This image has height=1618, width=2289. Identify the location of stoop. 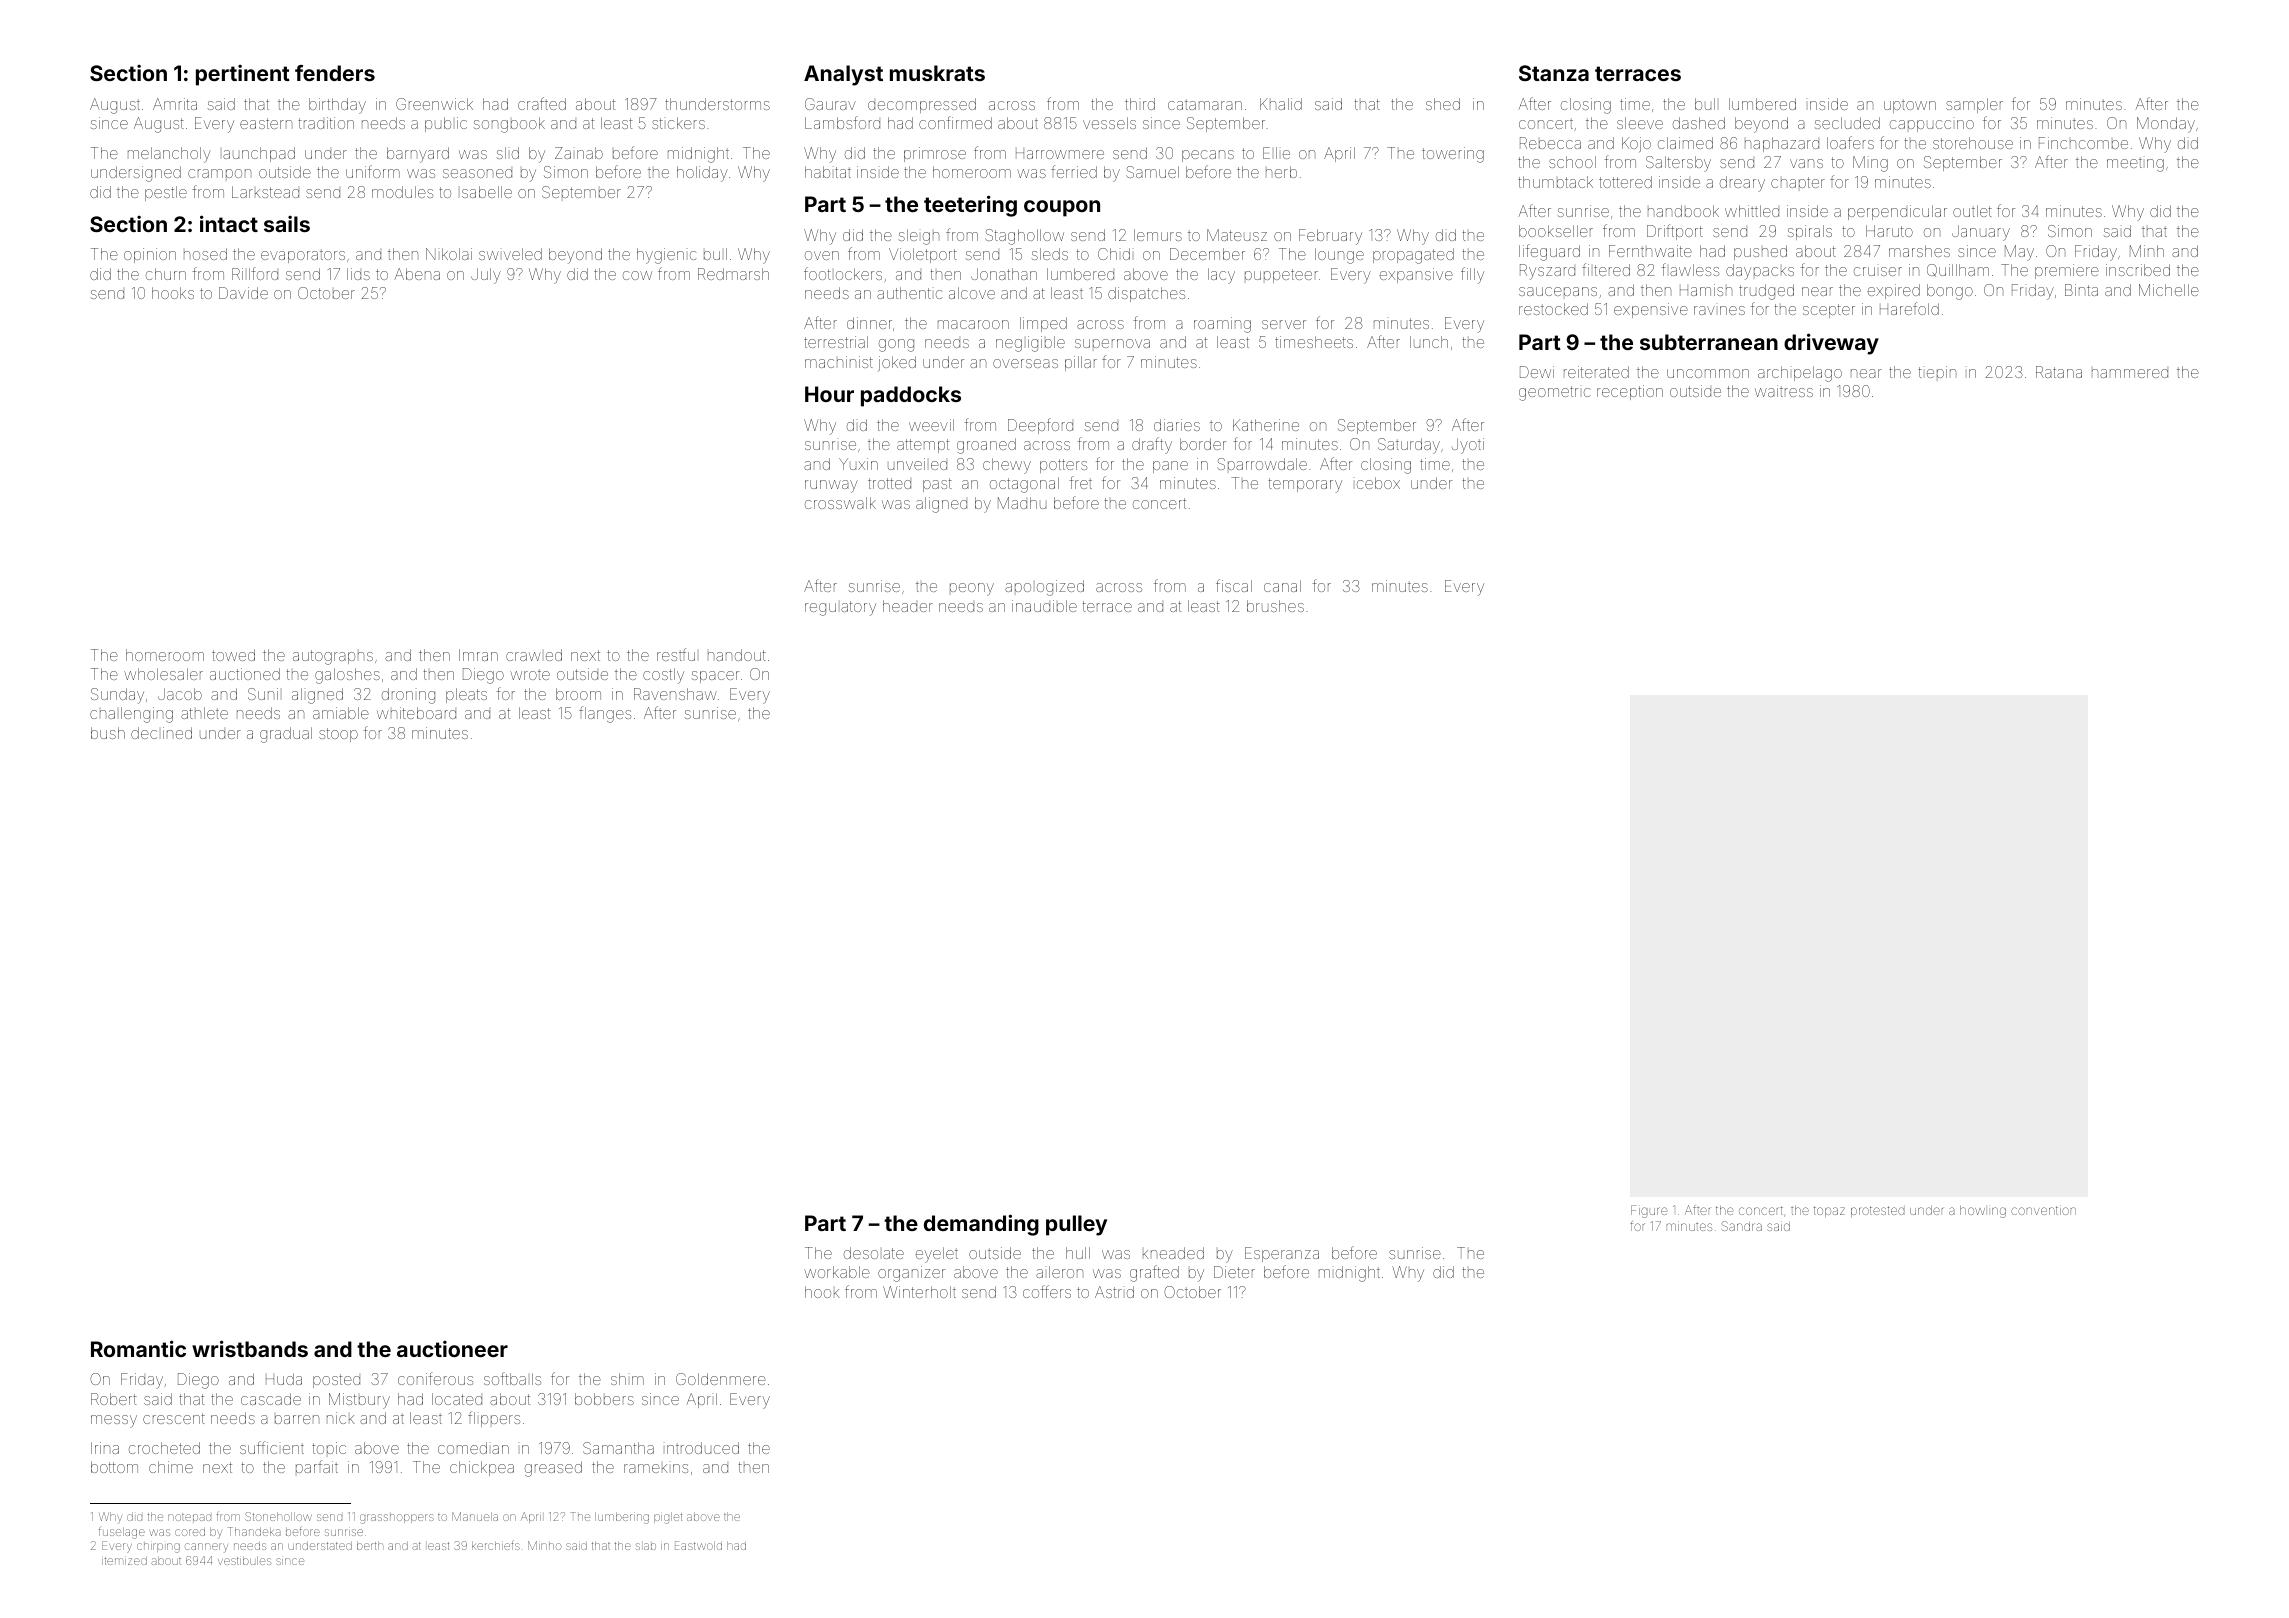
(338, 735).
